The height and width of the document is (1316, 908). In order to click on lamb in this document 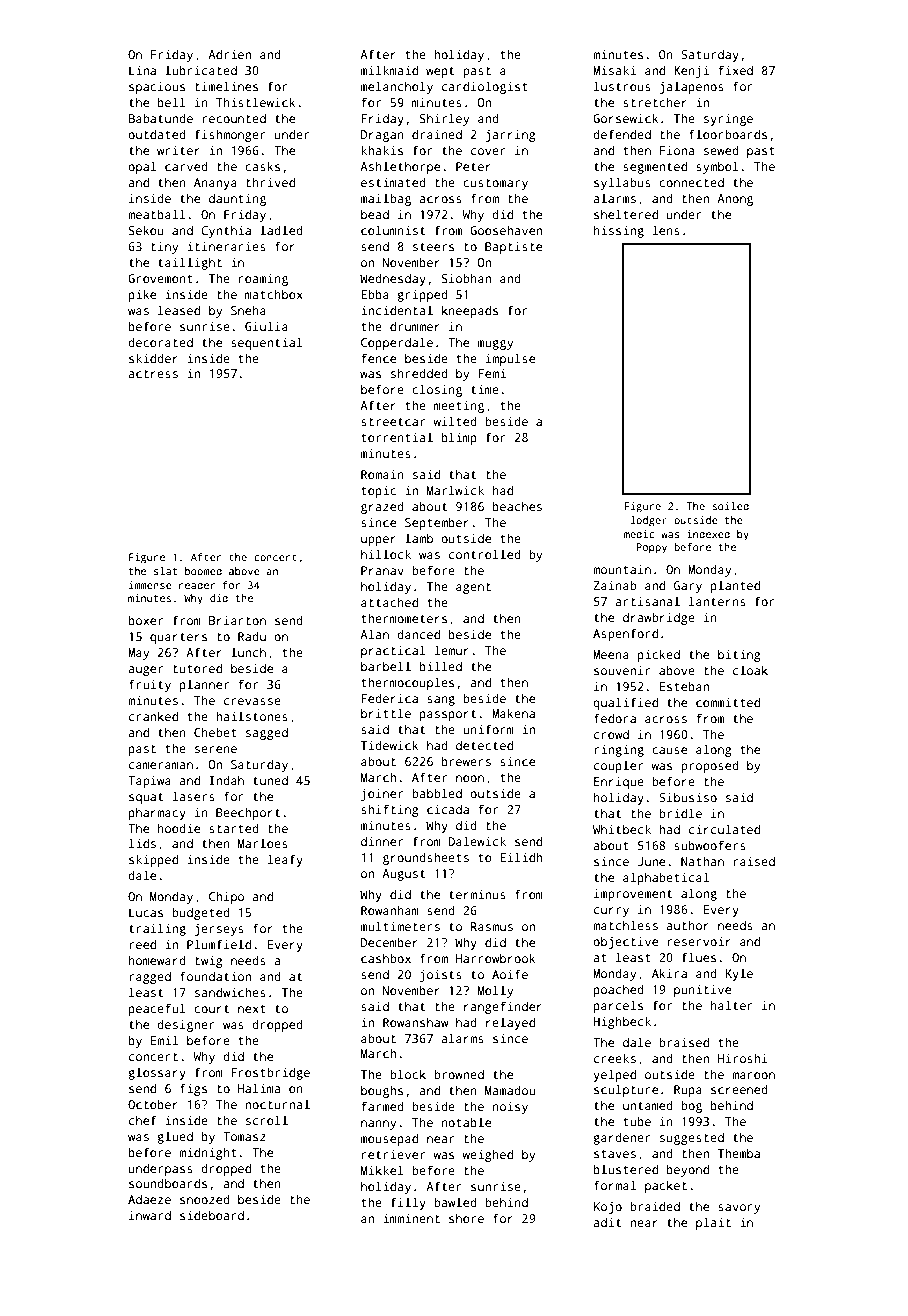, I will do `click(419, 538)`.
